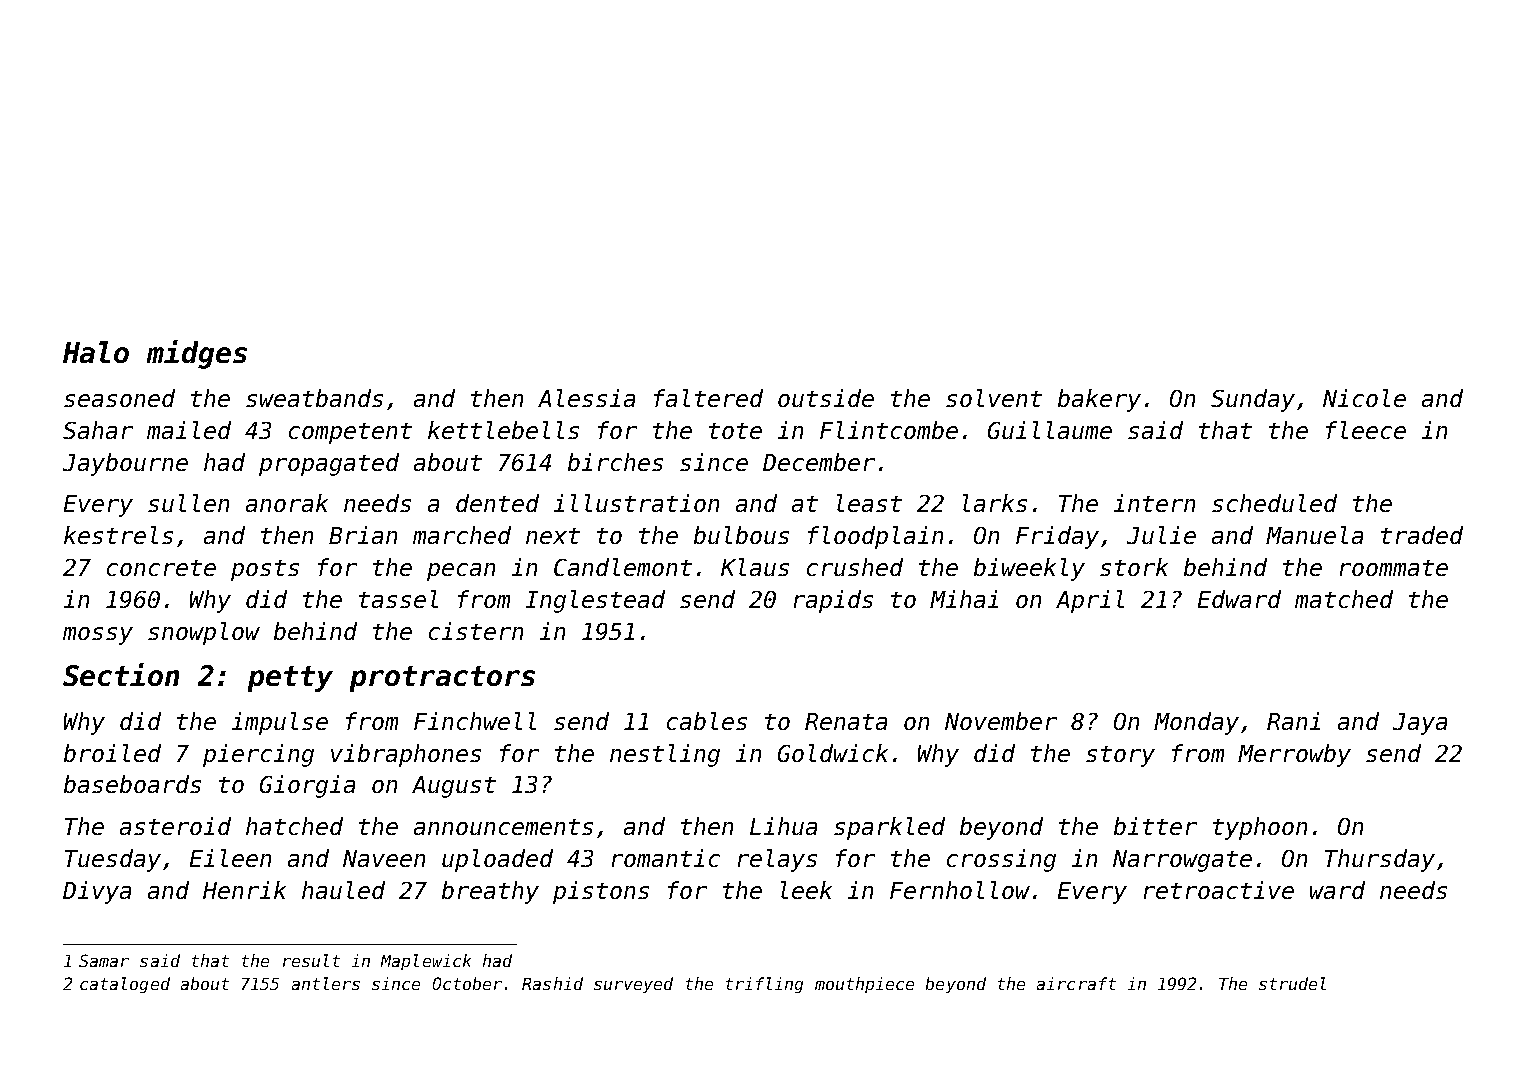  Describe the element at coordinates (1422, 535) in the page. I see `traded` at that location.
